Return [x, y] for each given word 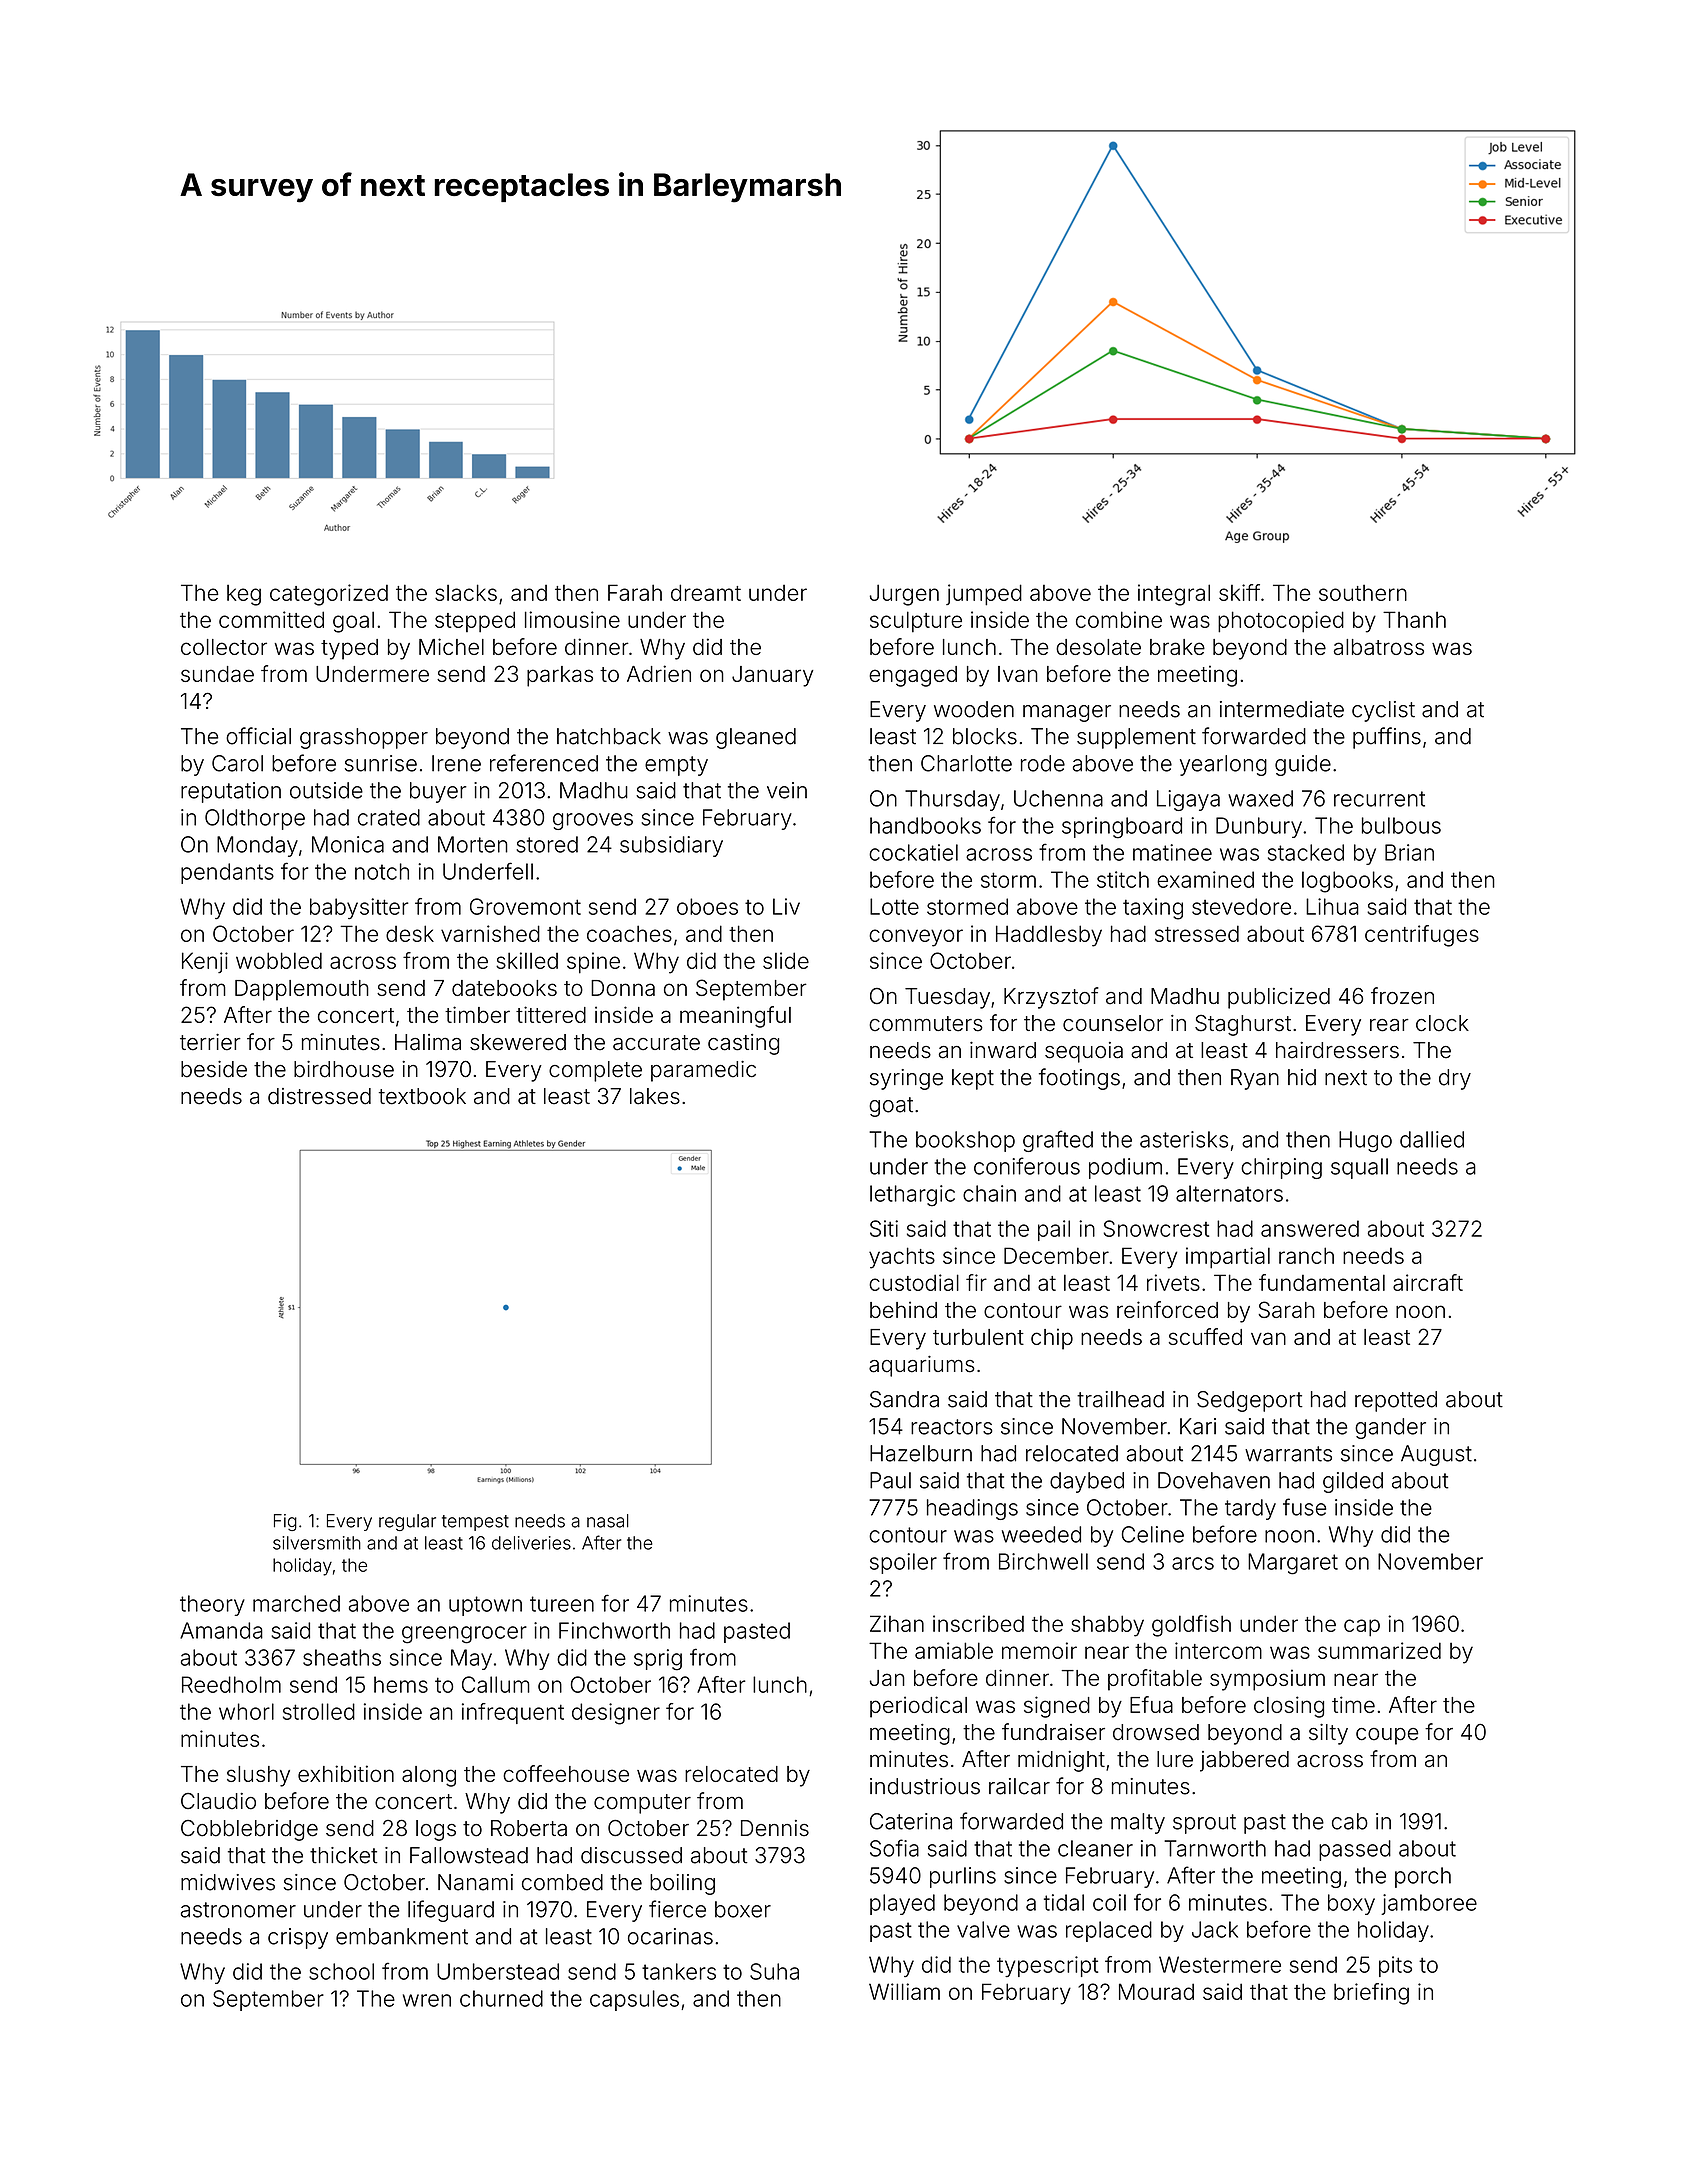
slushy [258, 1776]
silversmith [317, 1543]
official [258, 736]
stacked [1306, 852]
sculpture [916, 622]
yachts [902, 1258]
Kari [1198, 1426]
